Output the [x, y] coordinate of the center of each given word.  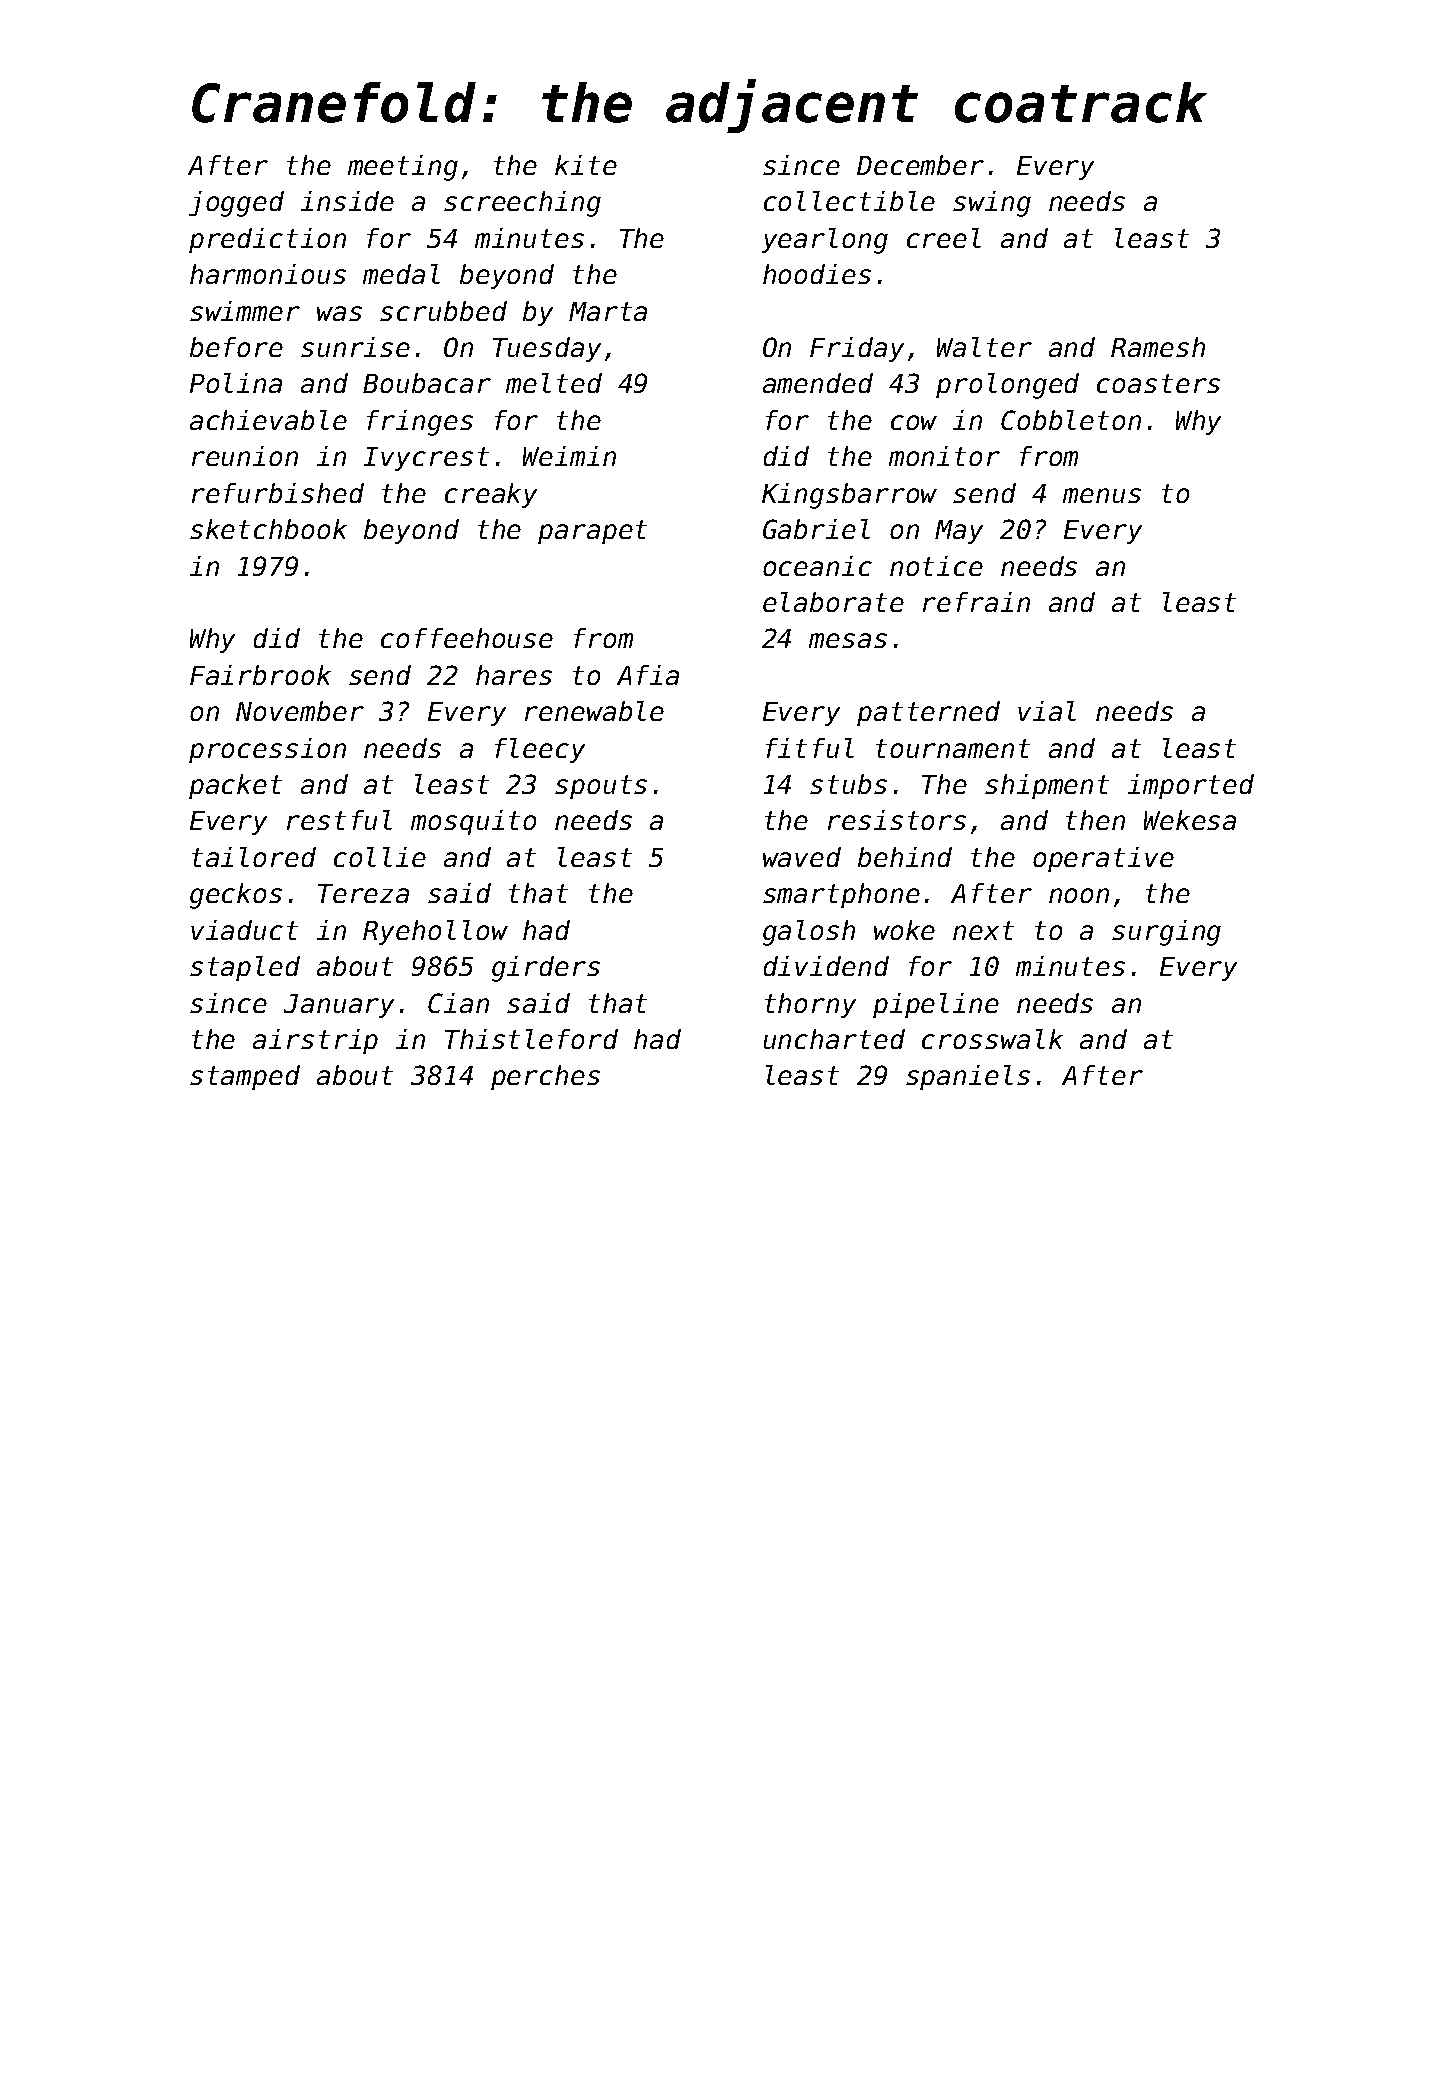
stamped [245, 1077]
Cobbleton [1071, 420]
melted [554, 383]
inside [347, 201]
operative [1103, 859]
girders [546, 969]
